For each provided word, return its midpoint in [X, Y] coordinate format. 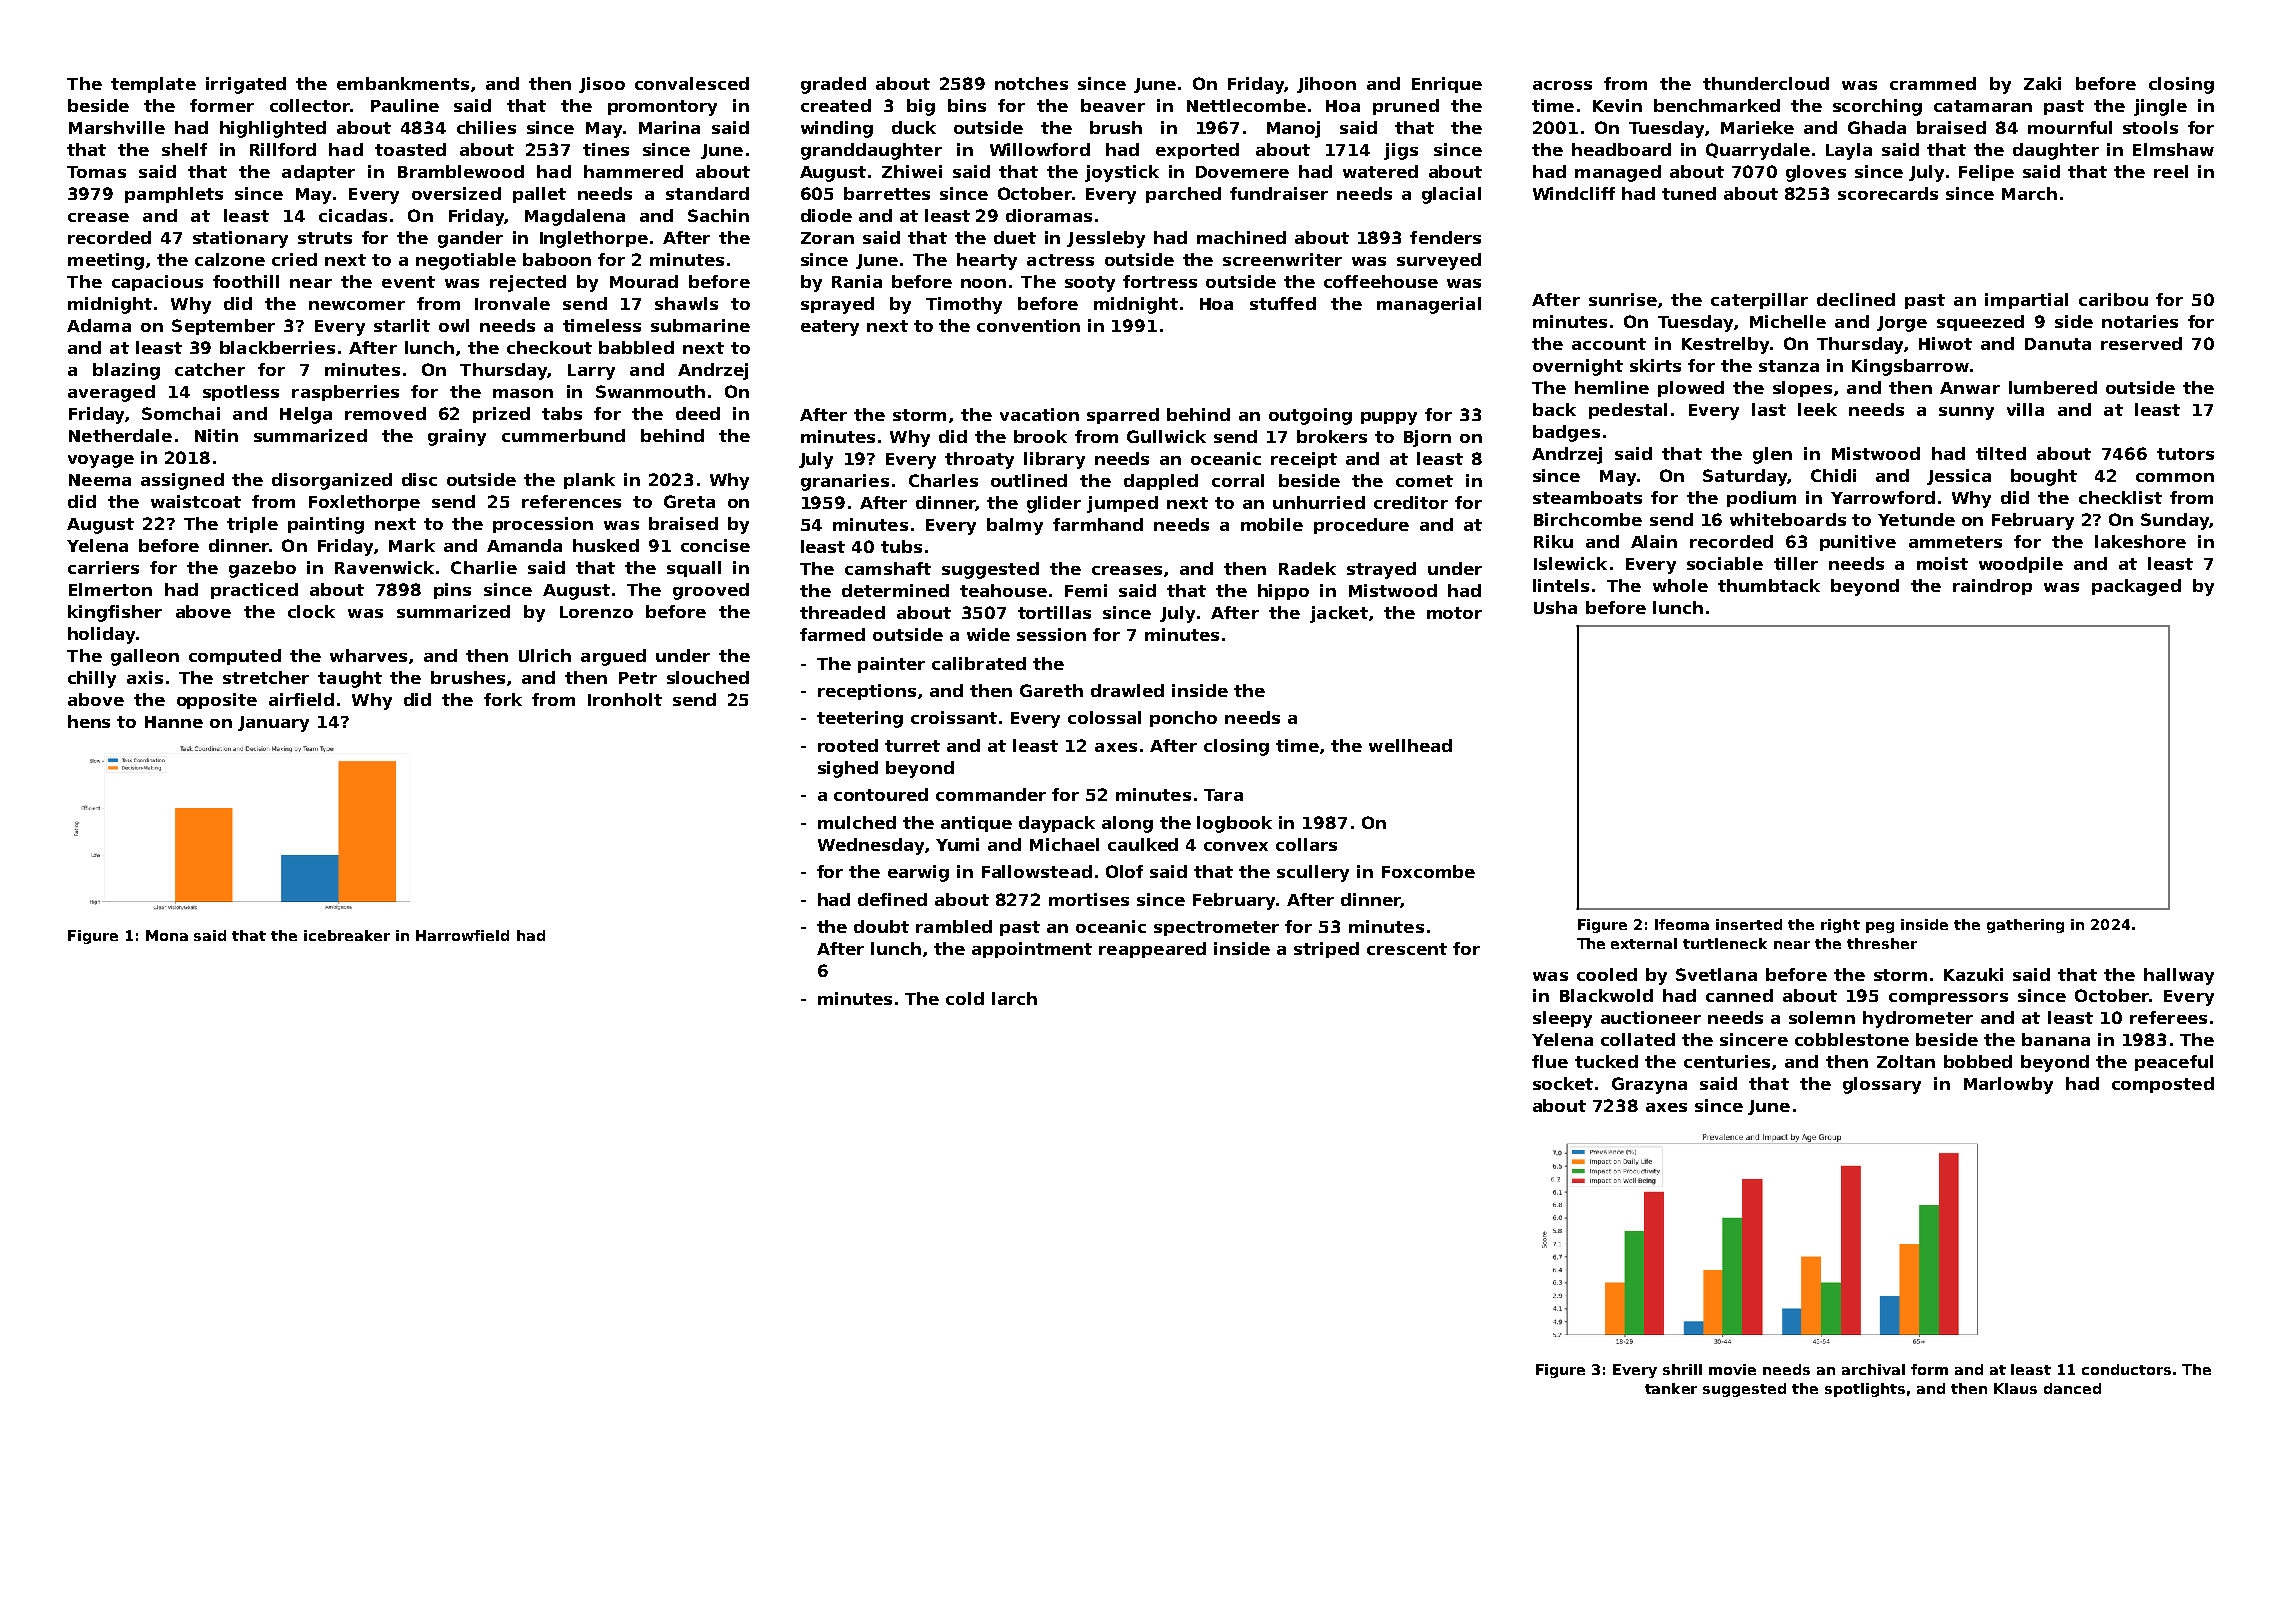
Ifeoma [1682, 924]
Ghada [1877, 127]
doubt [881, 926]
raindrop [1992, 587]
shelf [184, 149]
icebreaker [347, 935]
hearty [987, 261]
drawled [1127, 690]
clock [311, 611]
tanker [1671, 1388]
